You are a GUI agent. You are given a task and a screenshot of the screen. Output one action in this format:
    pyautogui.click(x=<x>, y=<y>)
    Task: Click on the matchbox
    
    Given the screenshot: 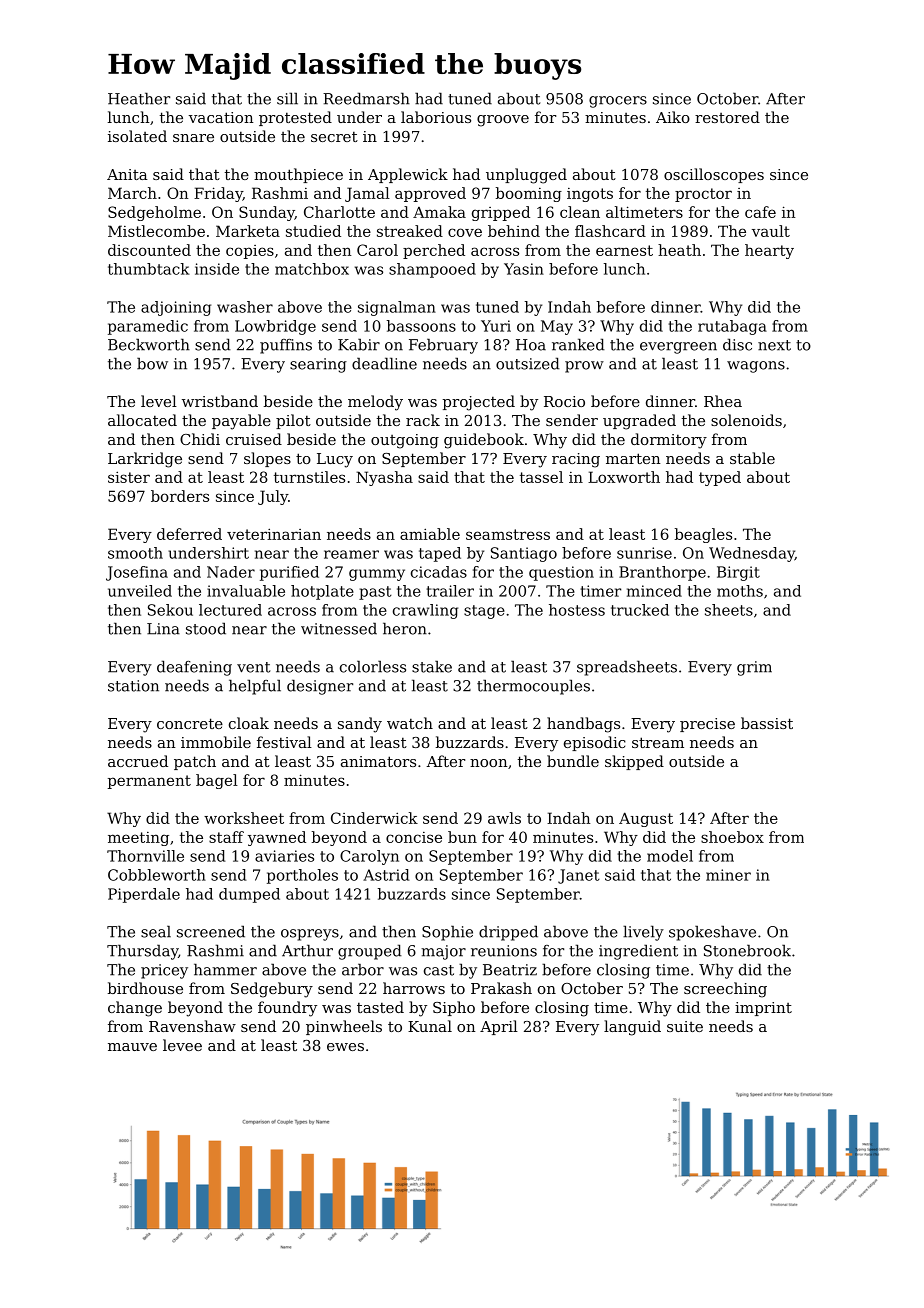 What is the action you would take?
    pyautogui.click(x=312, y=269)
